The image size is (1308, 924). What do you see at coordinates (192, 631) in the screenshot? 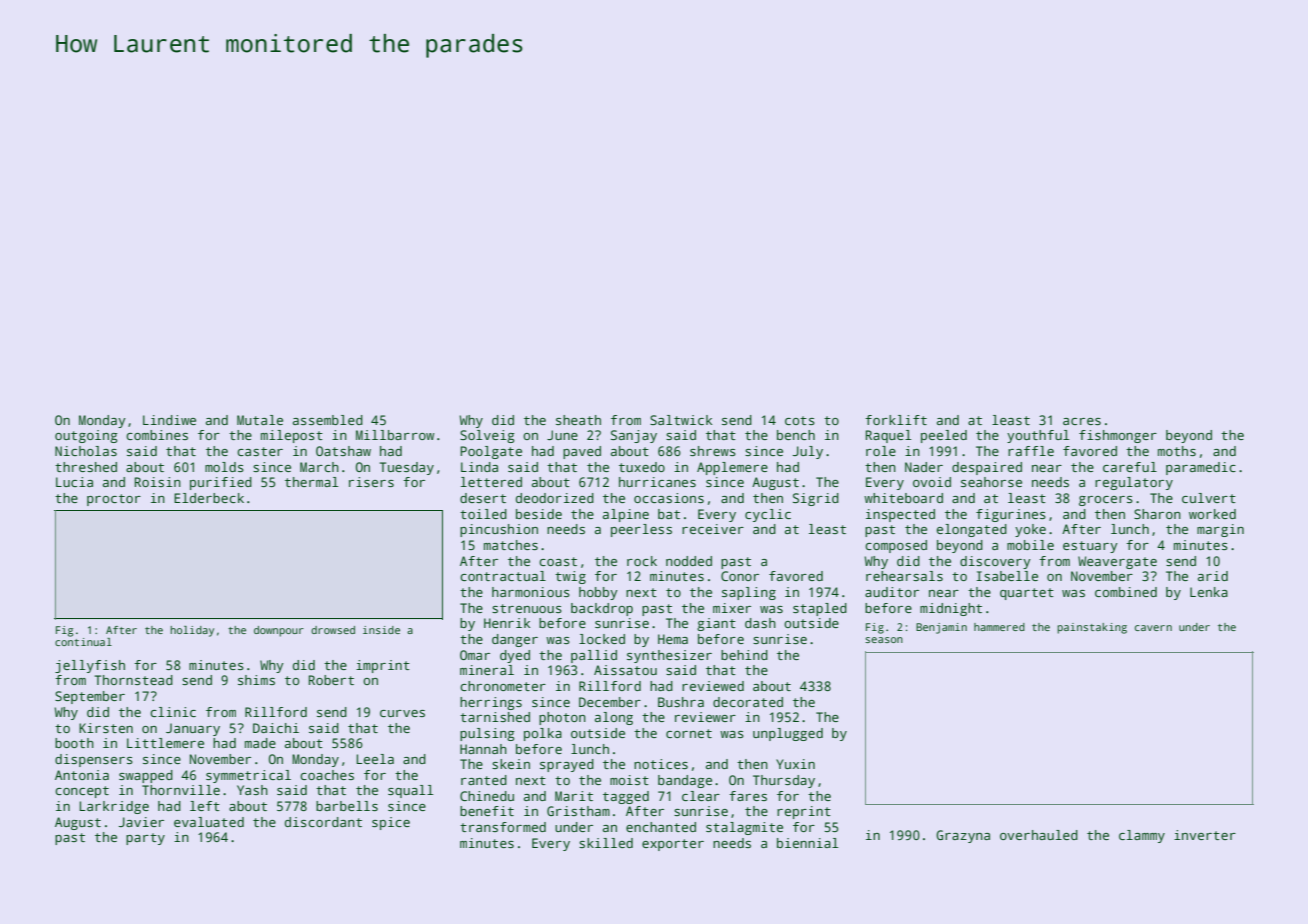
I see `holiday` at bounding box center [192, 631].
